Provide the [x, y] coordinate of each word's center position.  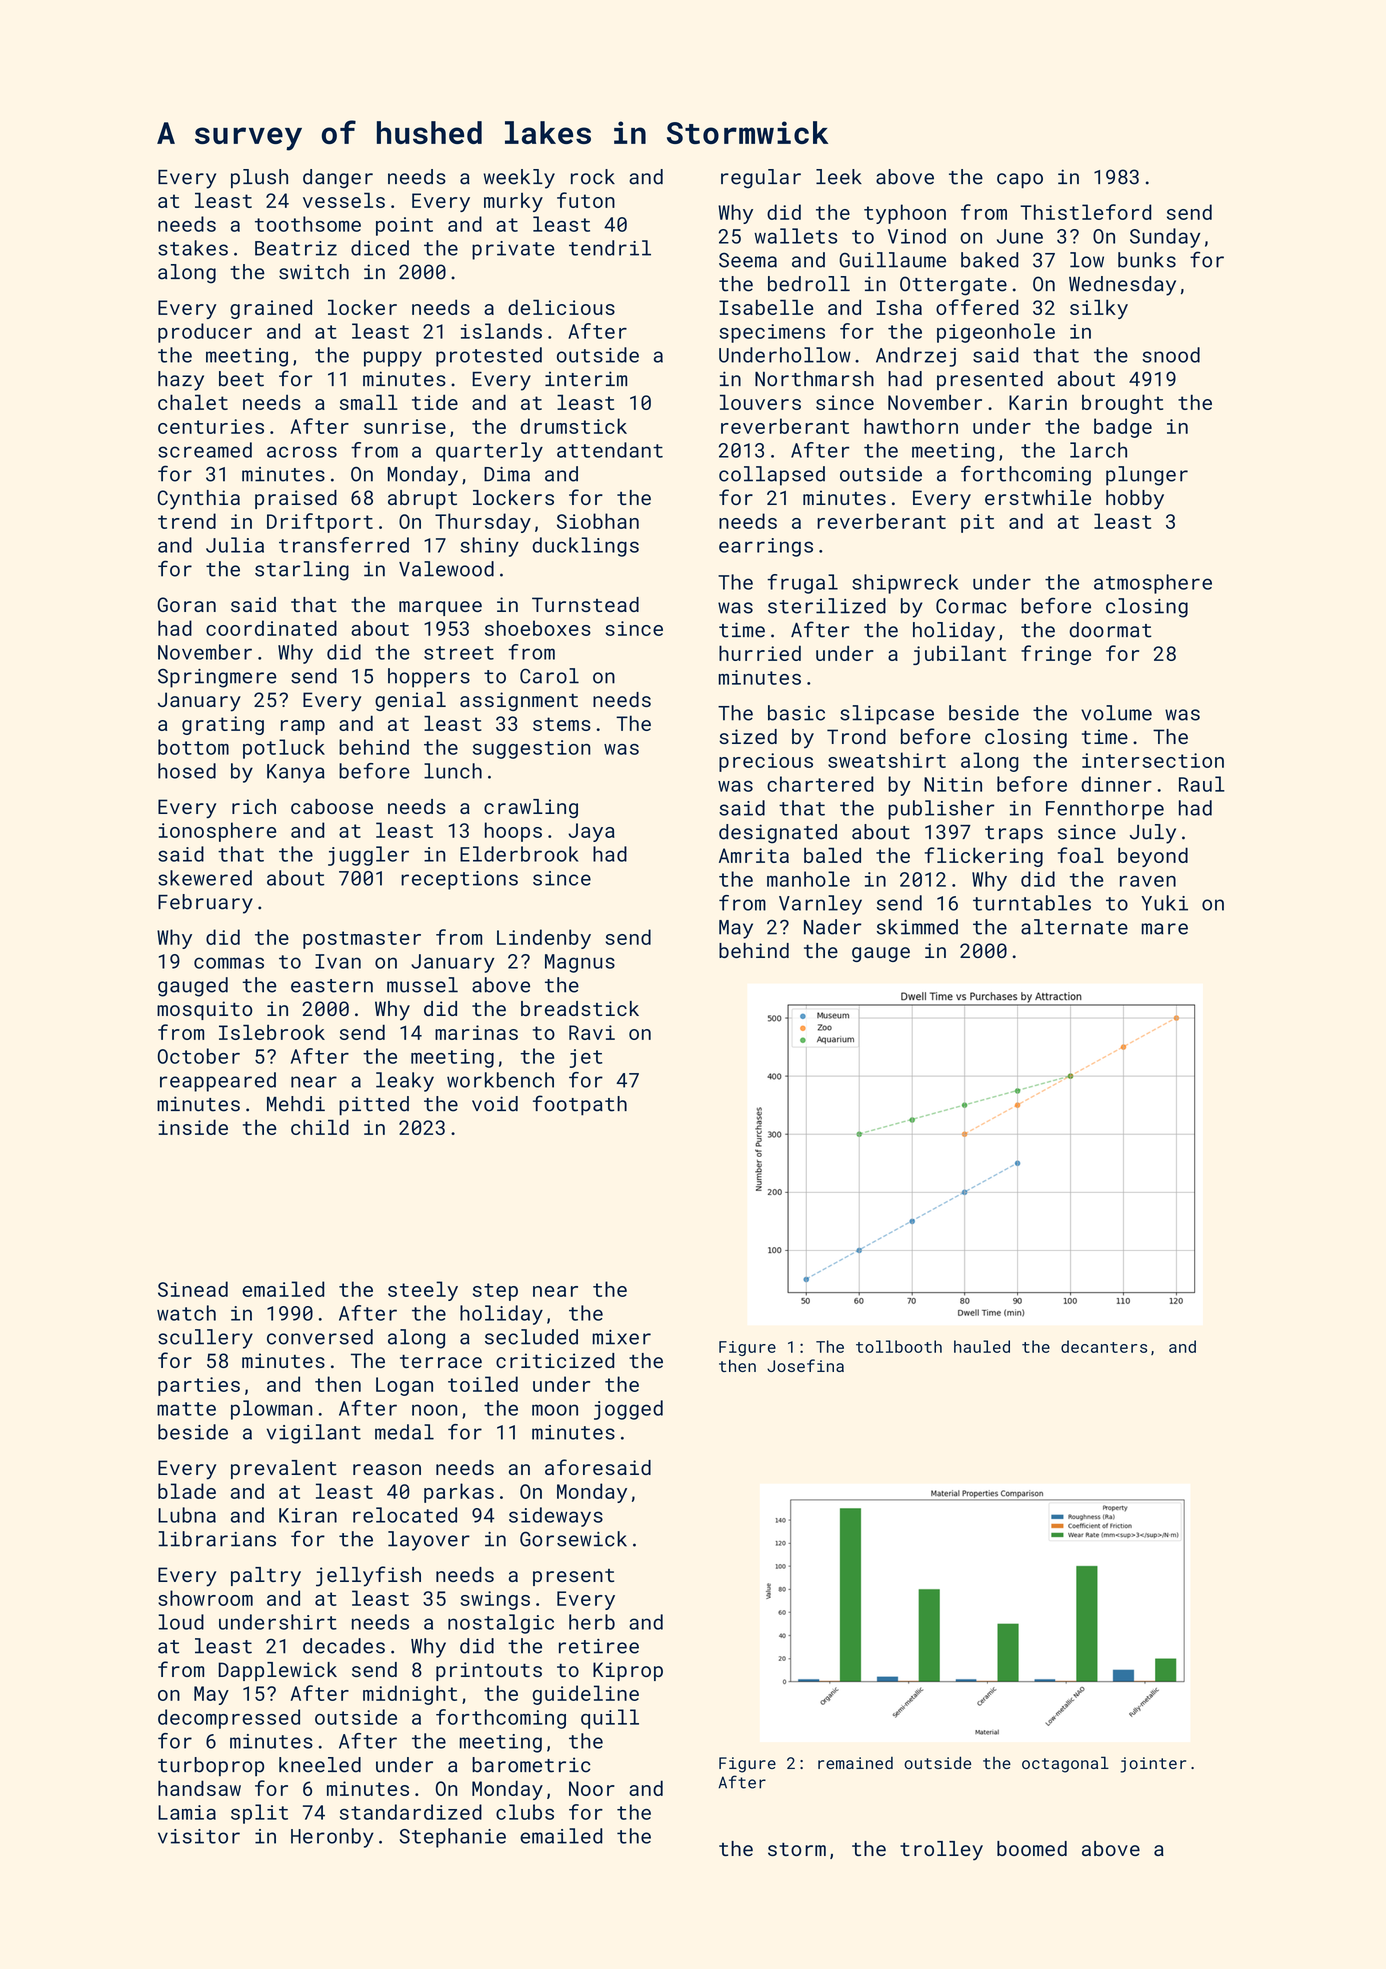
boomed [1032, 1848]
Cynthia [199, 500]
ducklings [585, 547]
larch [1098, 450]
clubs [525, 1812]
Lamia [187, 1812]
